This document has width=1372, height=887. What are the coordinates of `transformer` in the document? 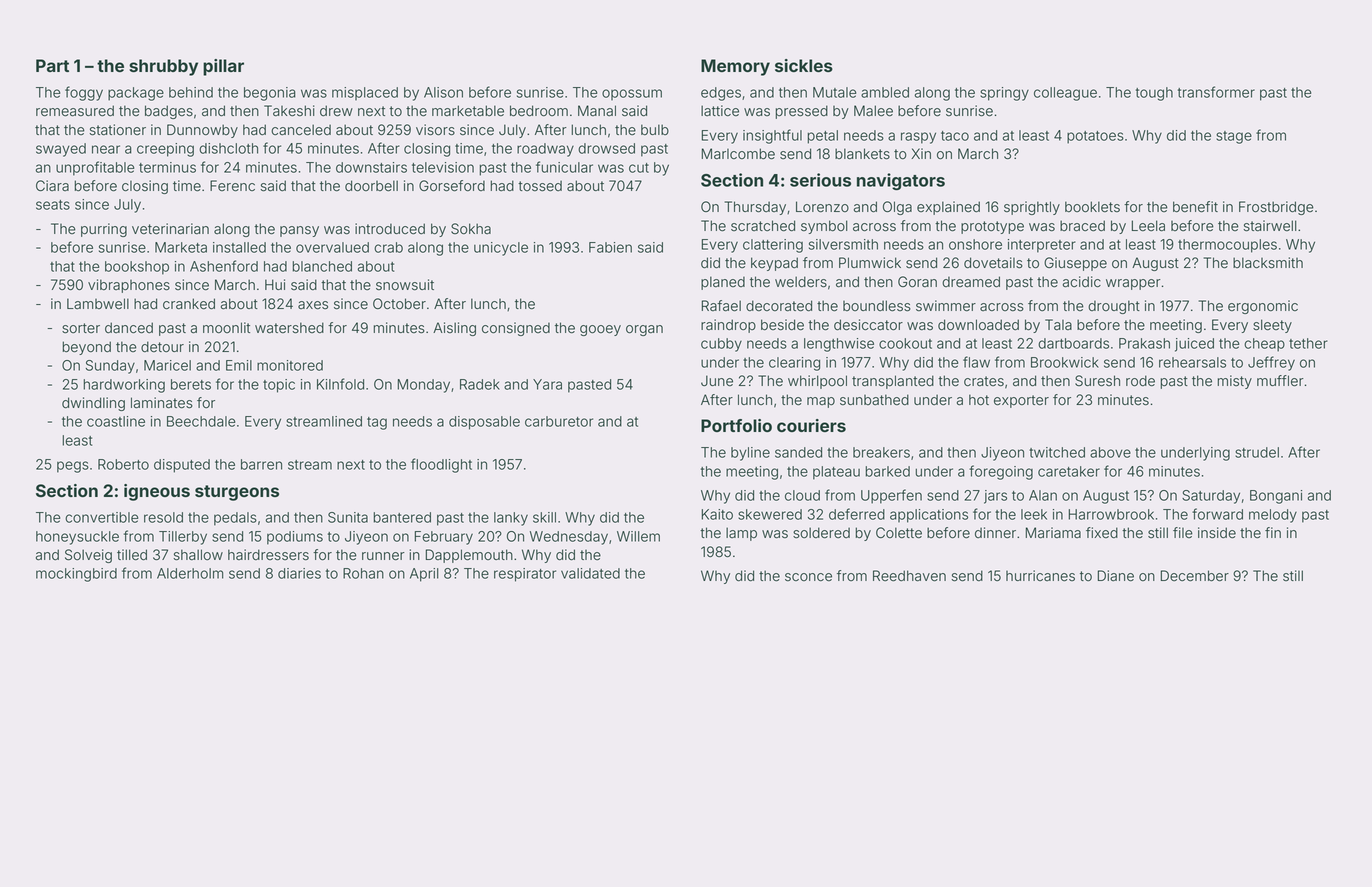 It's located at (1216, 92).
